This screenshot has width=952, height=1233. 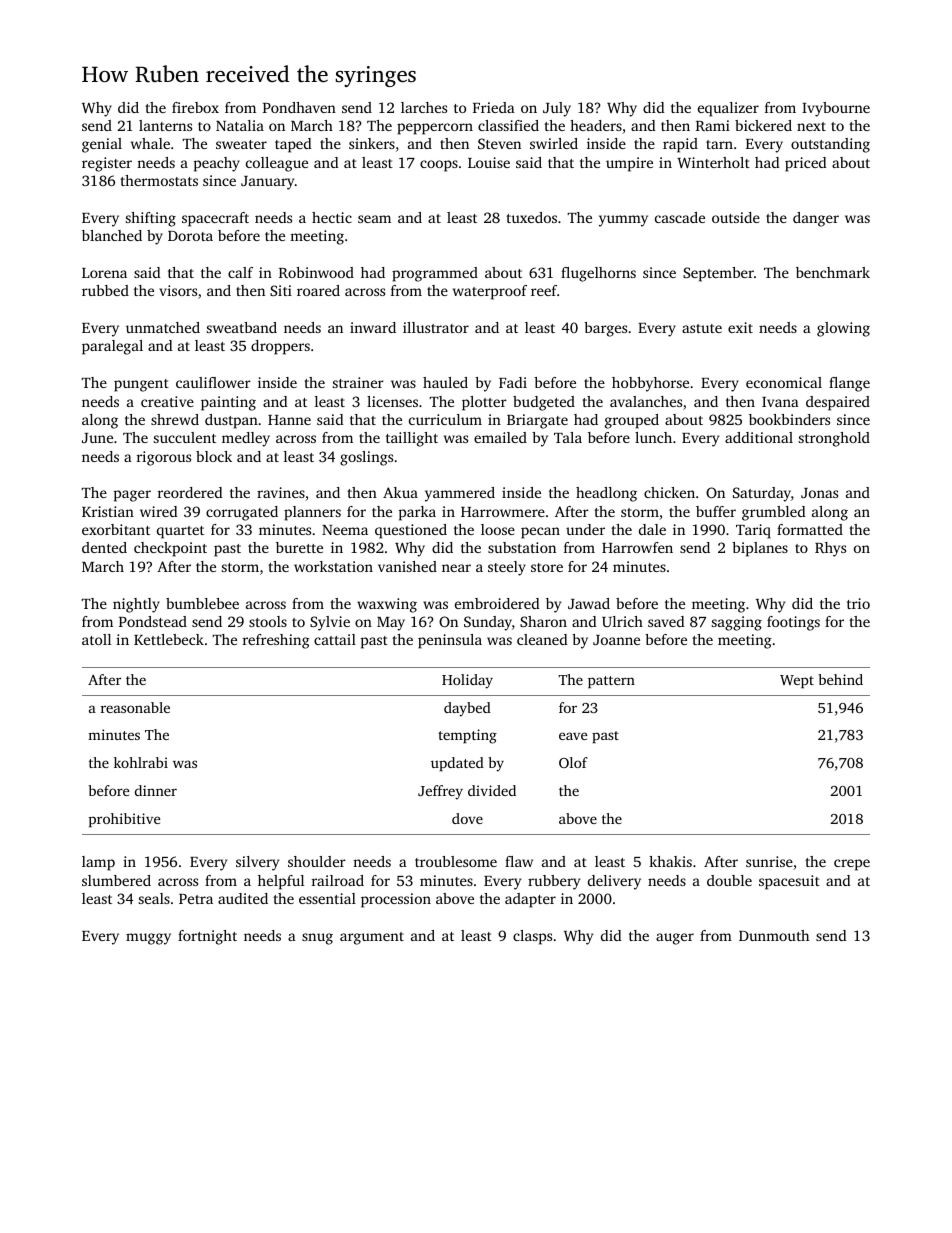 What do you see at coordinates (112, 347) in the screenshot?
I see `paralegal` at bounding box center [112, 347].
